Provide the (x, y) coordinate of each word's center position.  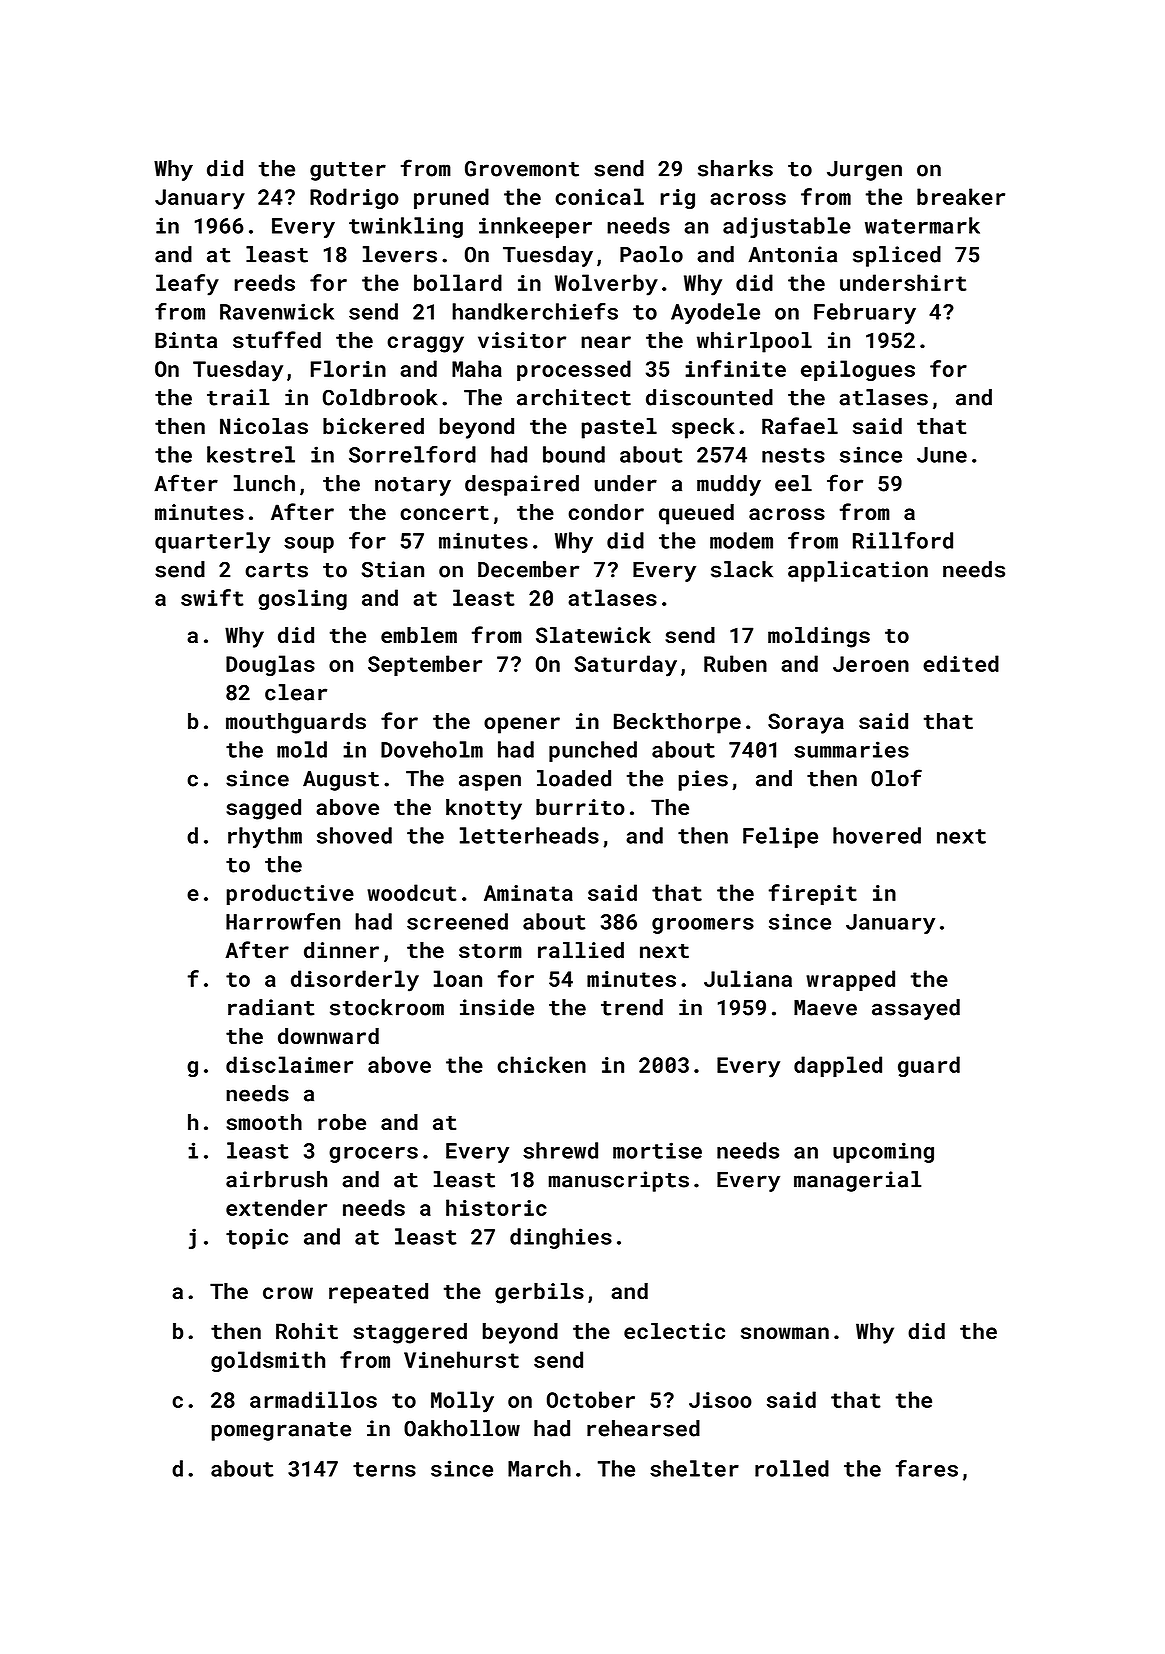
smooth (264, 1122)
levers (400, 254)
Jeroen (871, 664)
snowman (785, 1333)
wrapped (850, 980)
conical (599, 196)
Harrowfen (283, 921)
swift (212, 597)
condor (606, 512)
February (865, 313)
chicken (541, 1064)
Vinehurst (461, 1359)
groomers (703, 926)
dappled (838, 1066)
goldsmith (268, 1361)
